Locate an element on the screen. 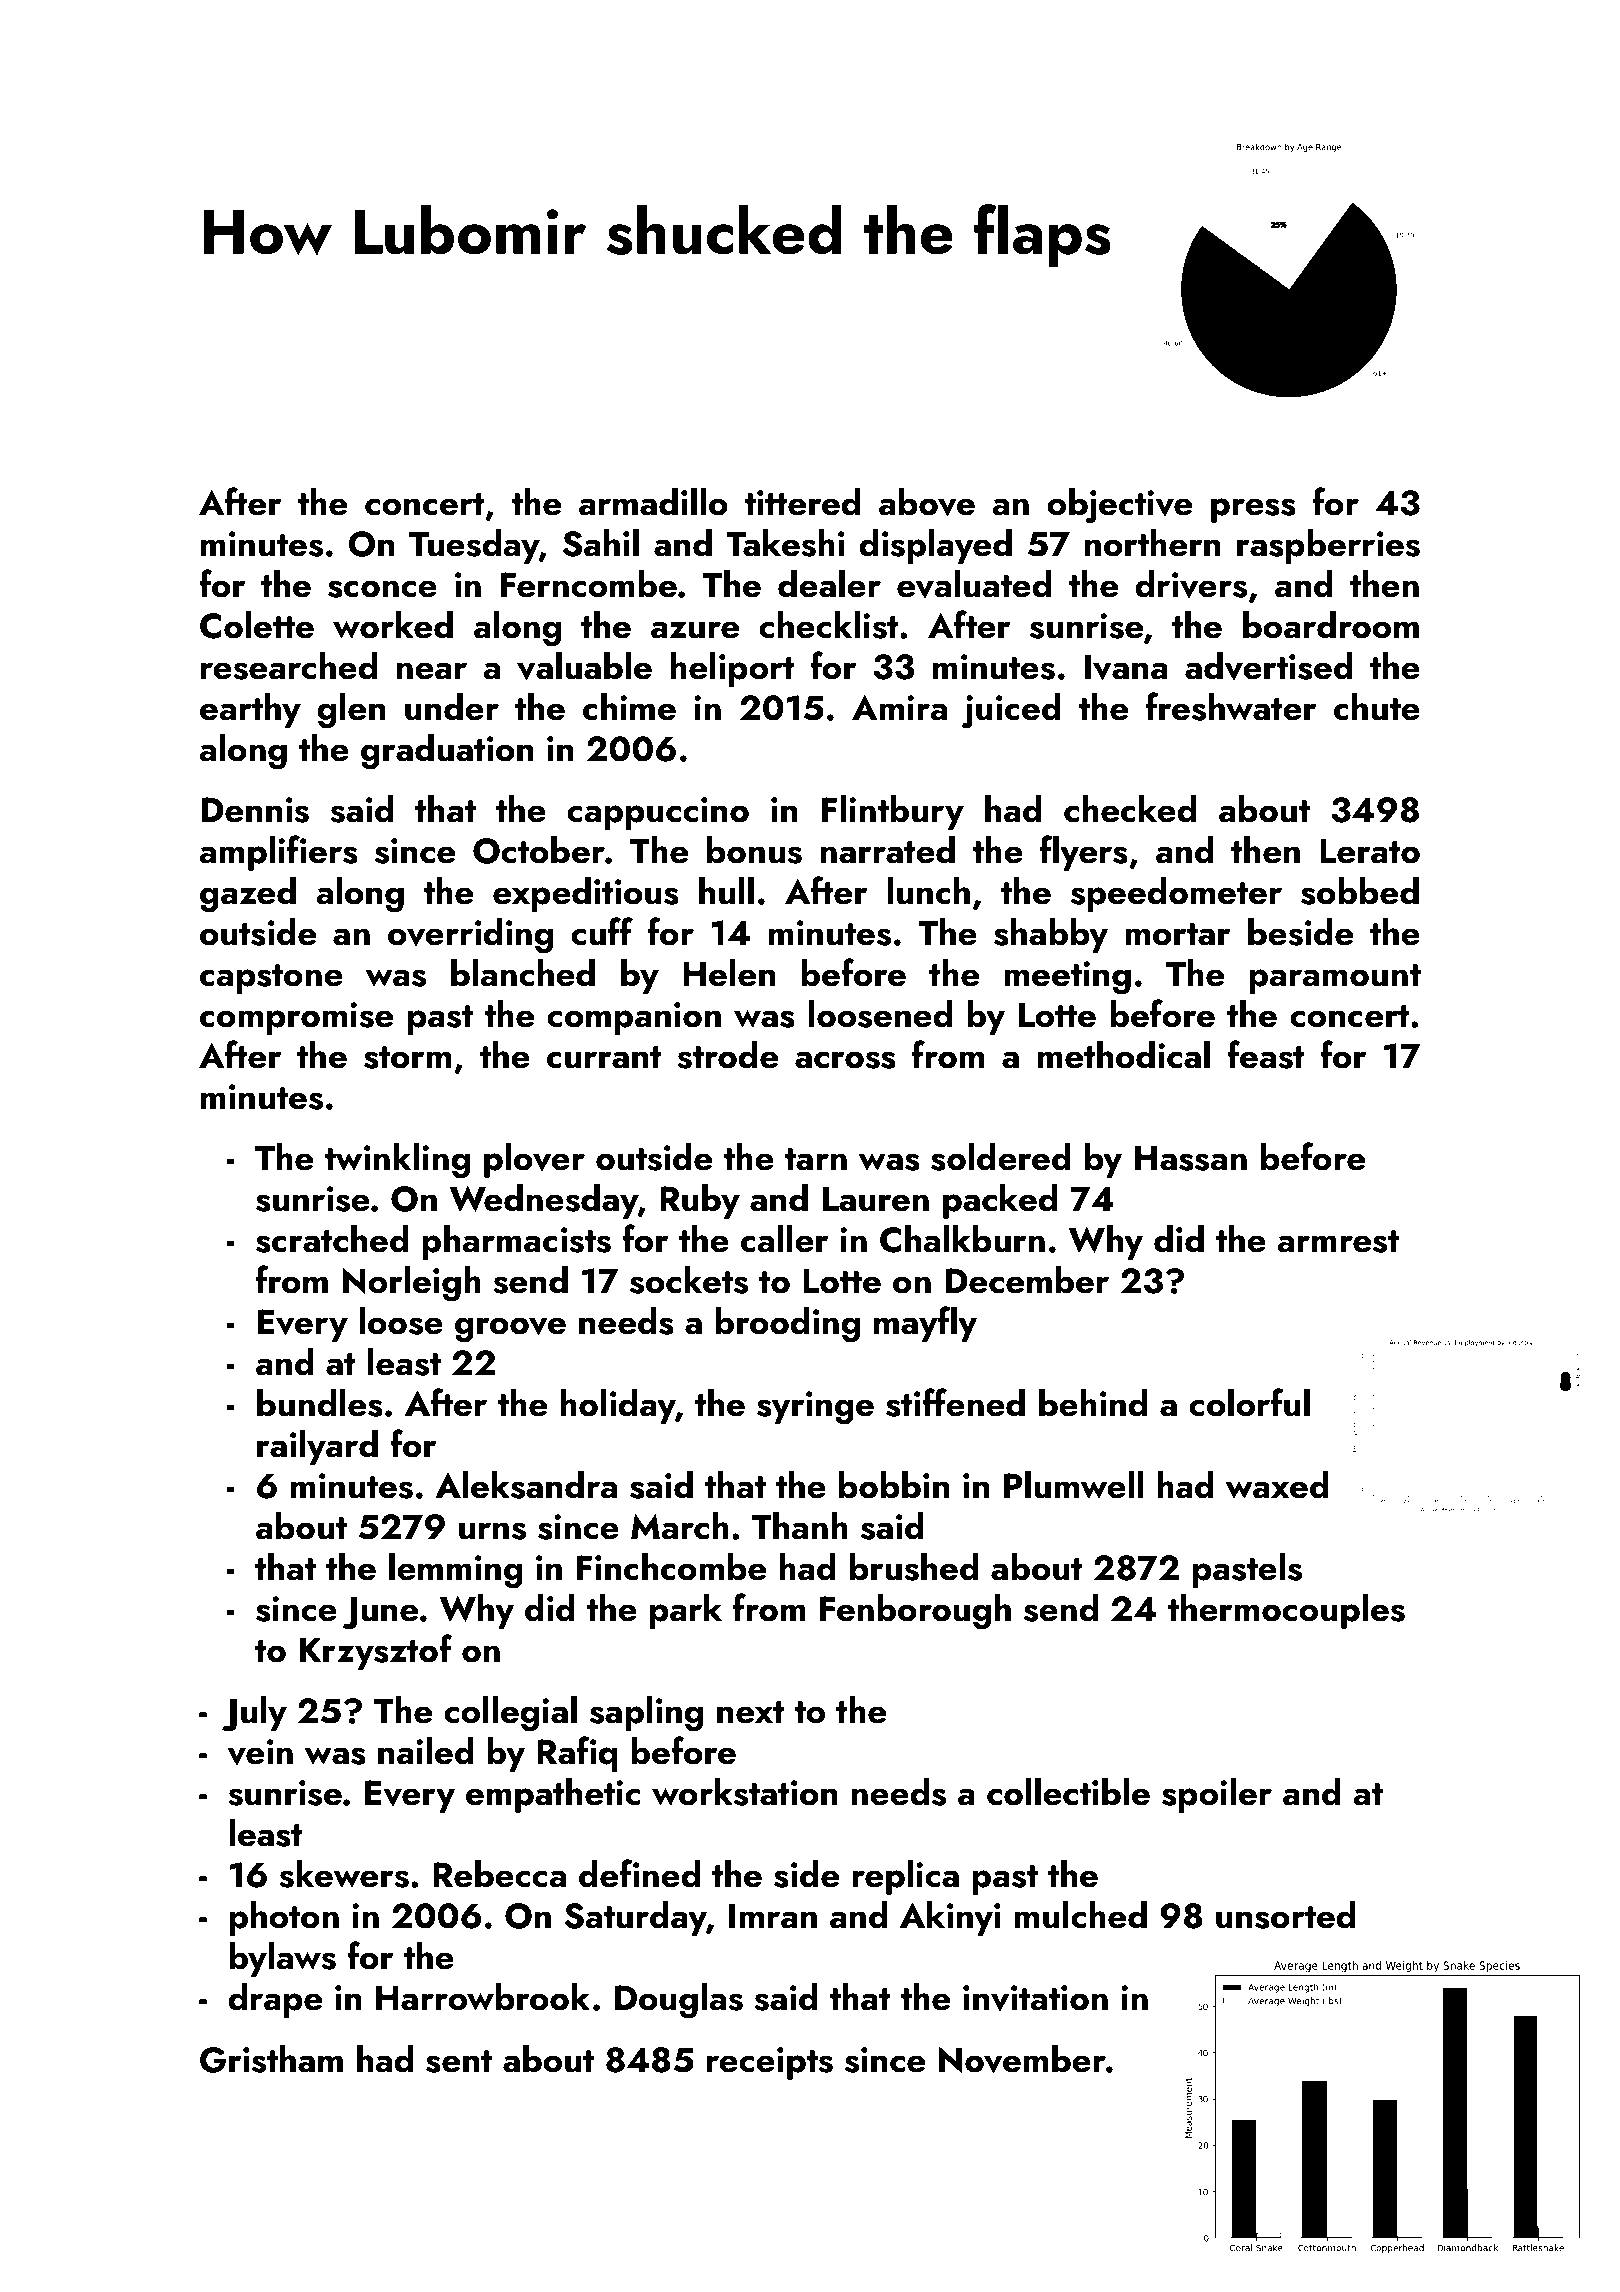  next is located at coordinates (751, 1712).
